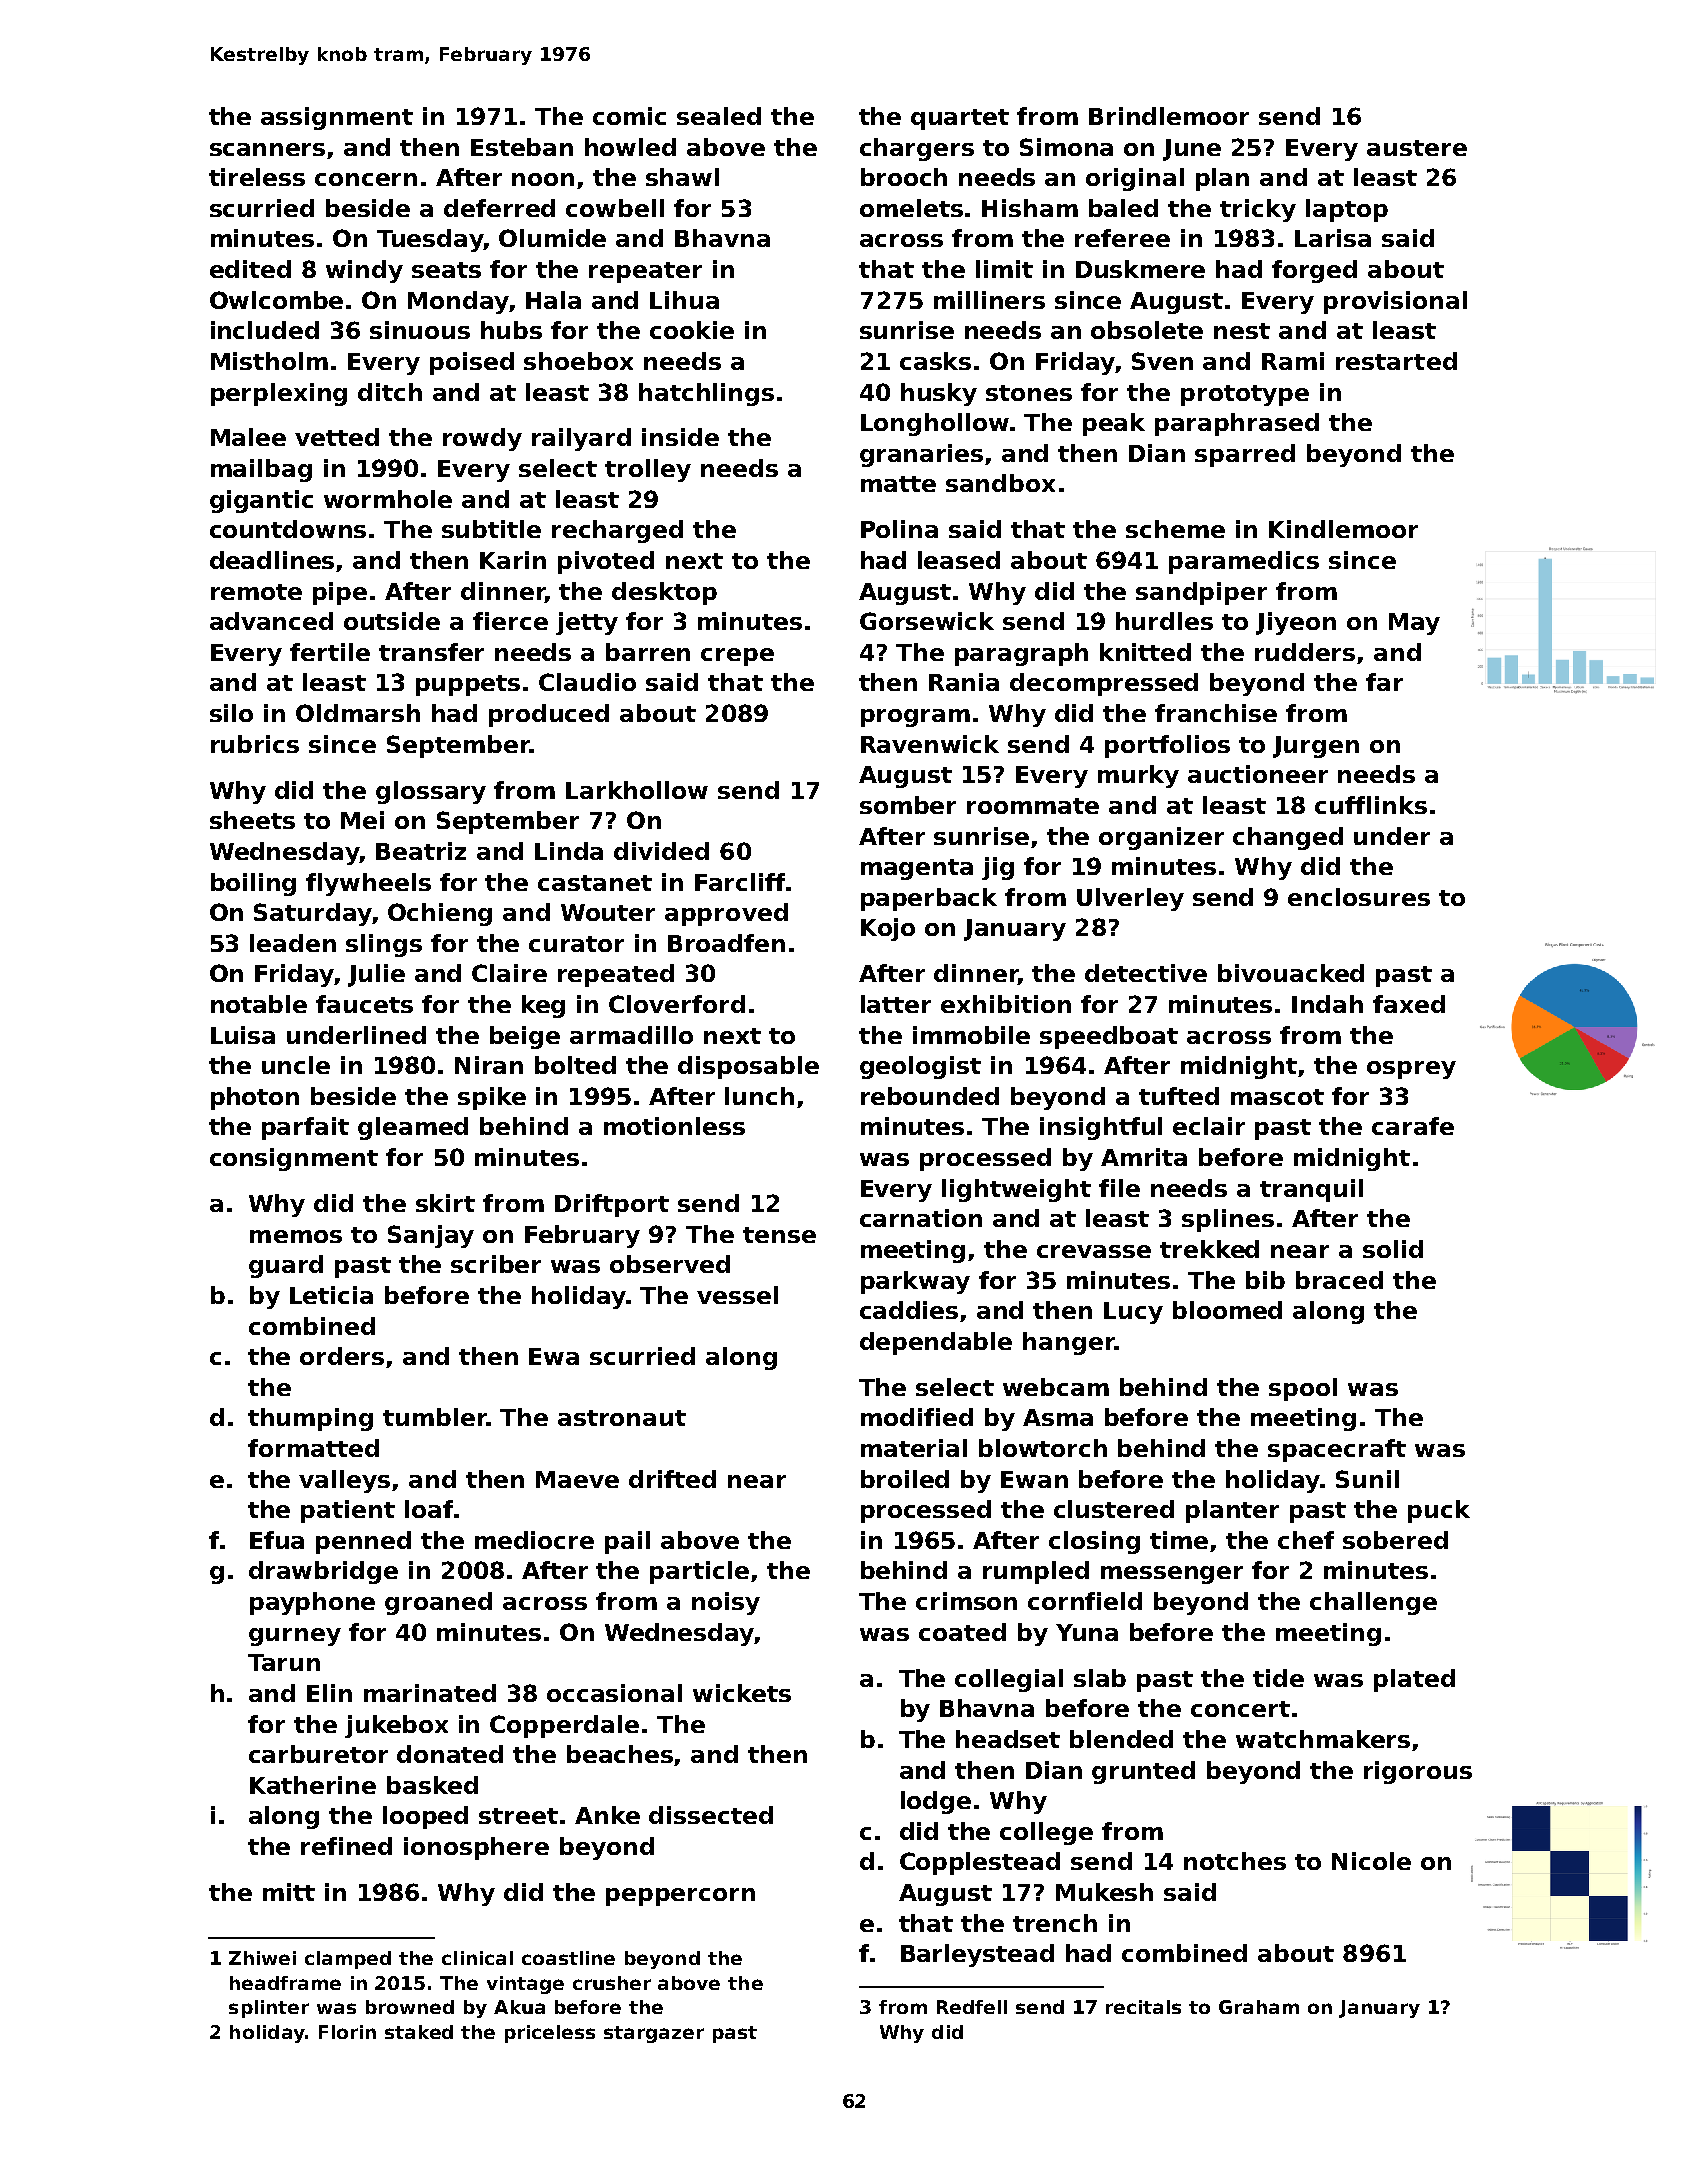  What do you see at coordinates (972, 2007) in the image?
I see `Redfell` at bounding box center [972, 2007].
